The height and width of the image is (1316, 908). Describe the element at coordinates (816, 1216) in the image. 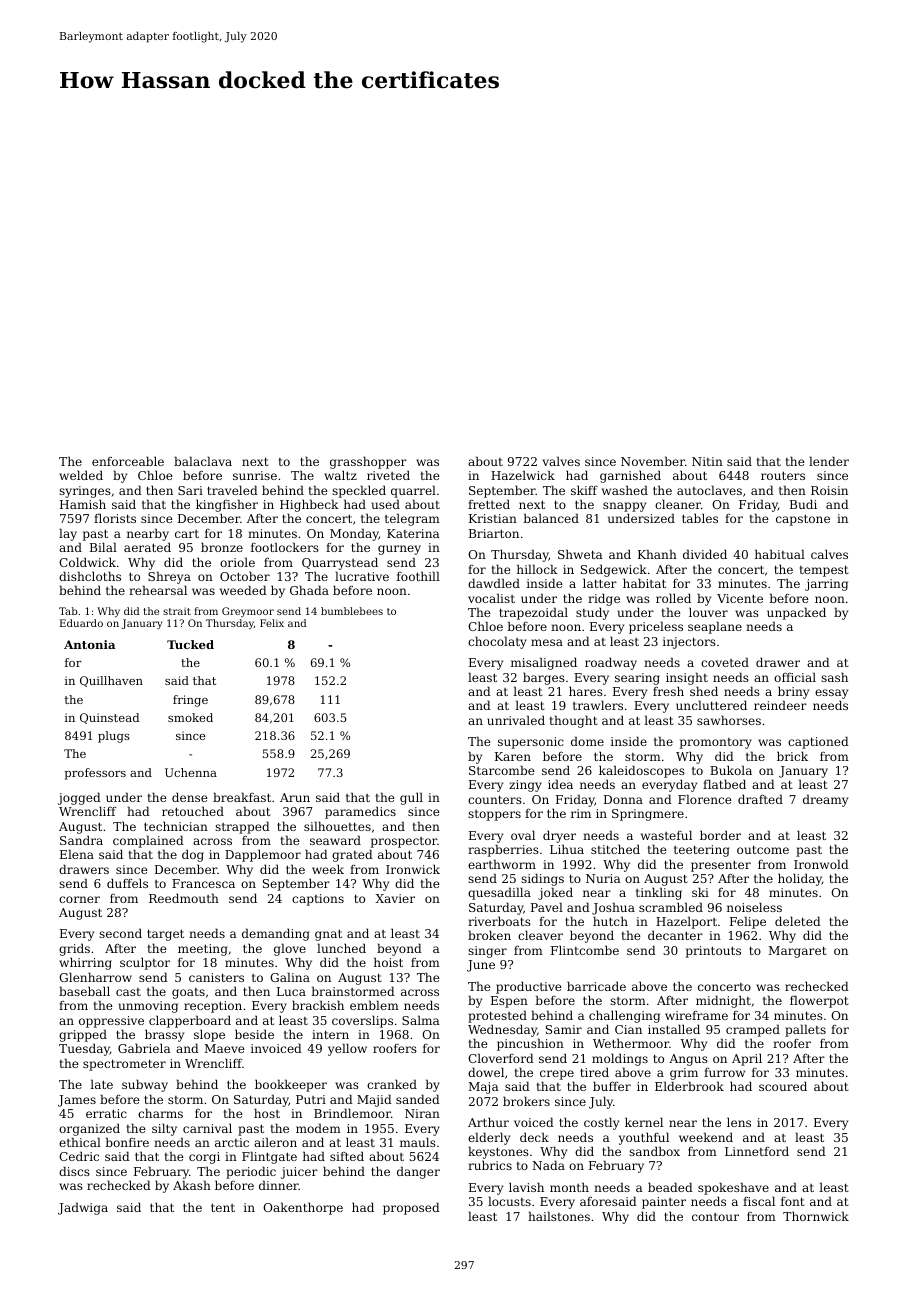

I see `Thornwick` at that location.
